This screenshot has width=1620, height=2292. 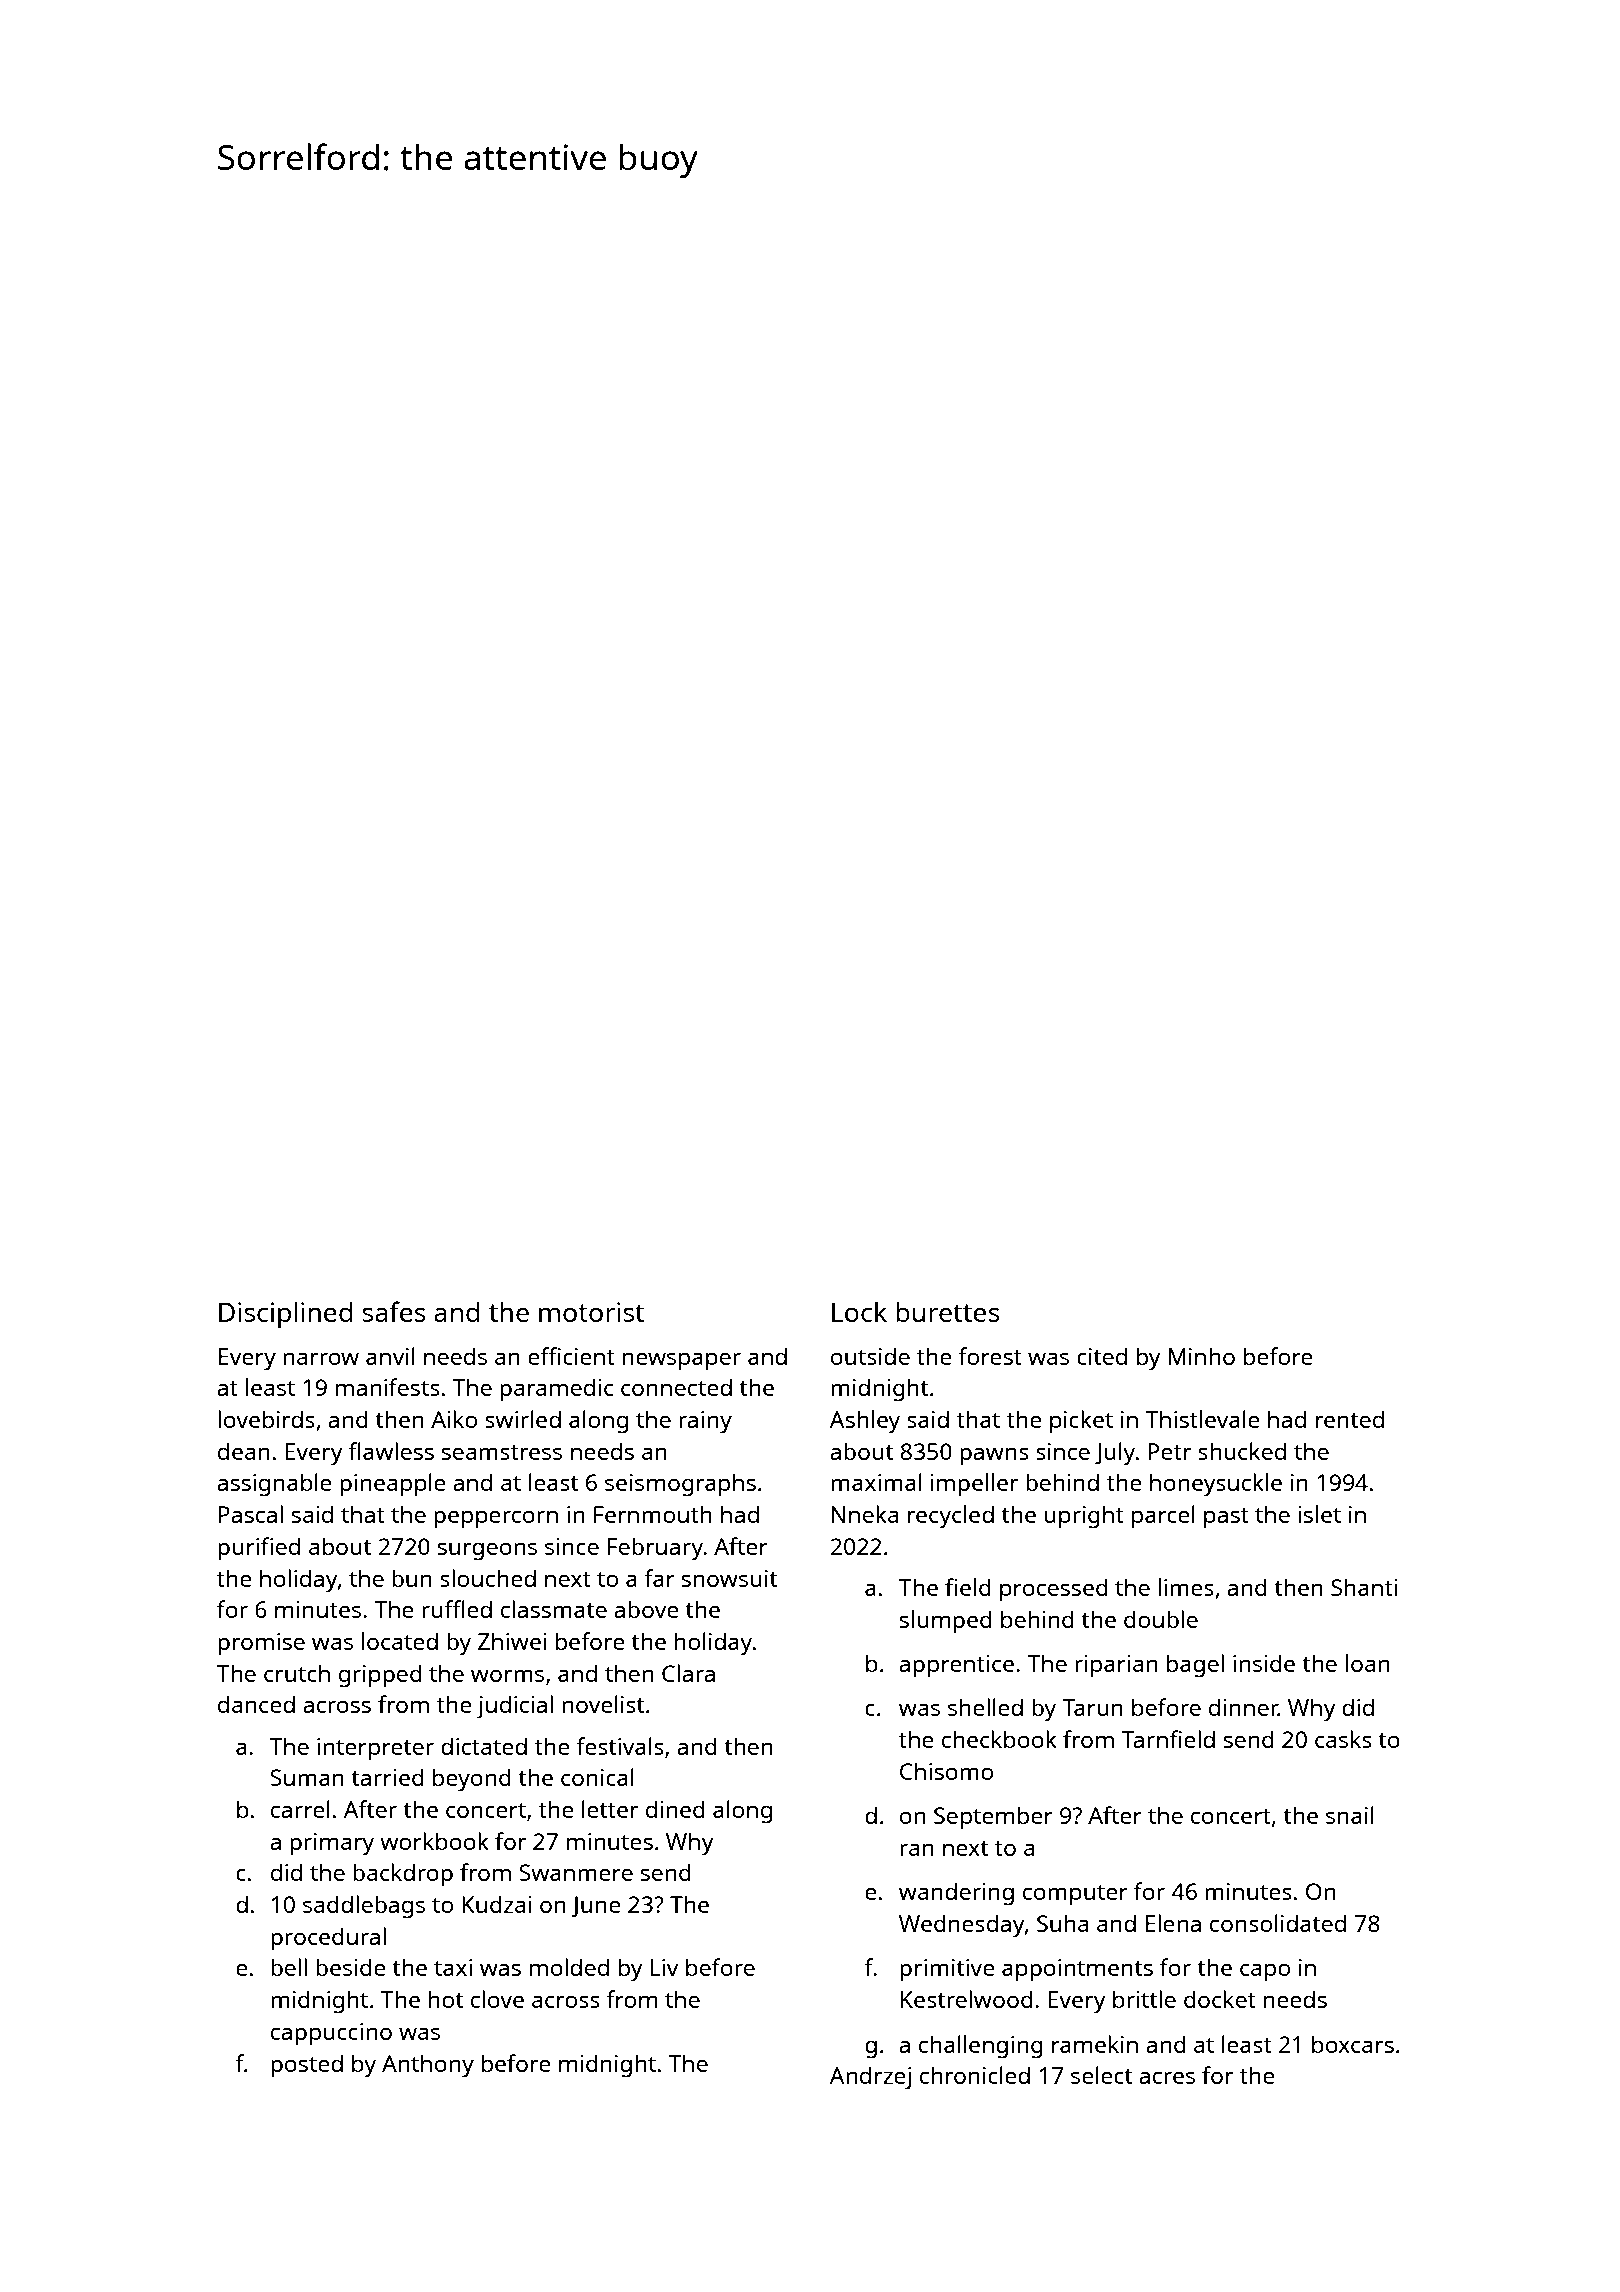 What do you see at coordinates (331, 2034) in the screenshot?
I see `cappuccino` at bounding box center [331, 2034].
